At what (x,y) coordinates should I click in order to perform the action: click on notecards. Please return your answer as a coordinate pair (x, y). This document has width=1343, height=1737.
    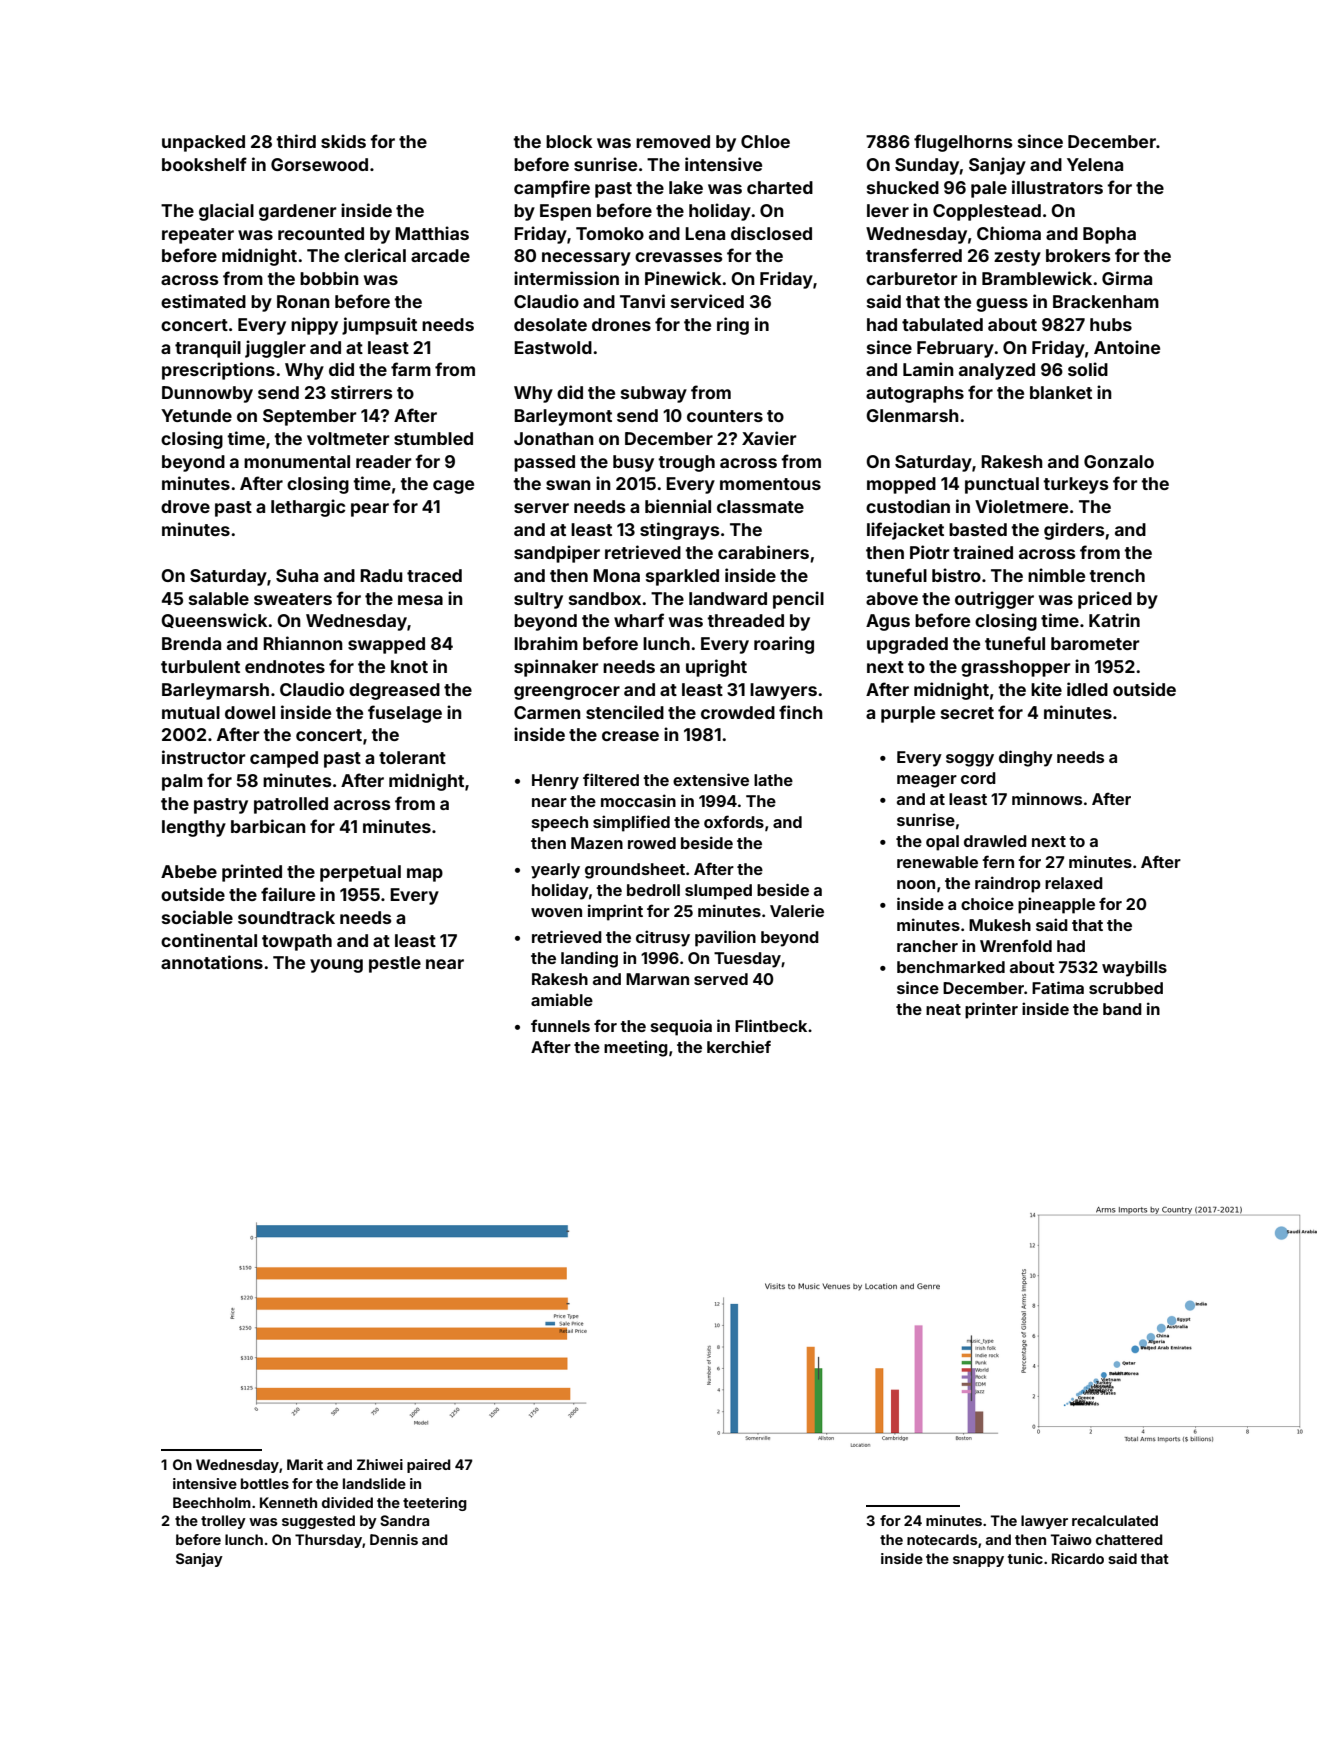
    Looking at the image, I should click on (942, 1539).
